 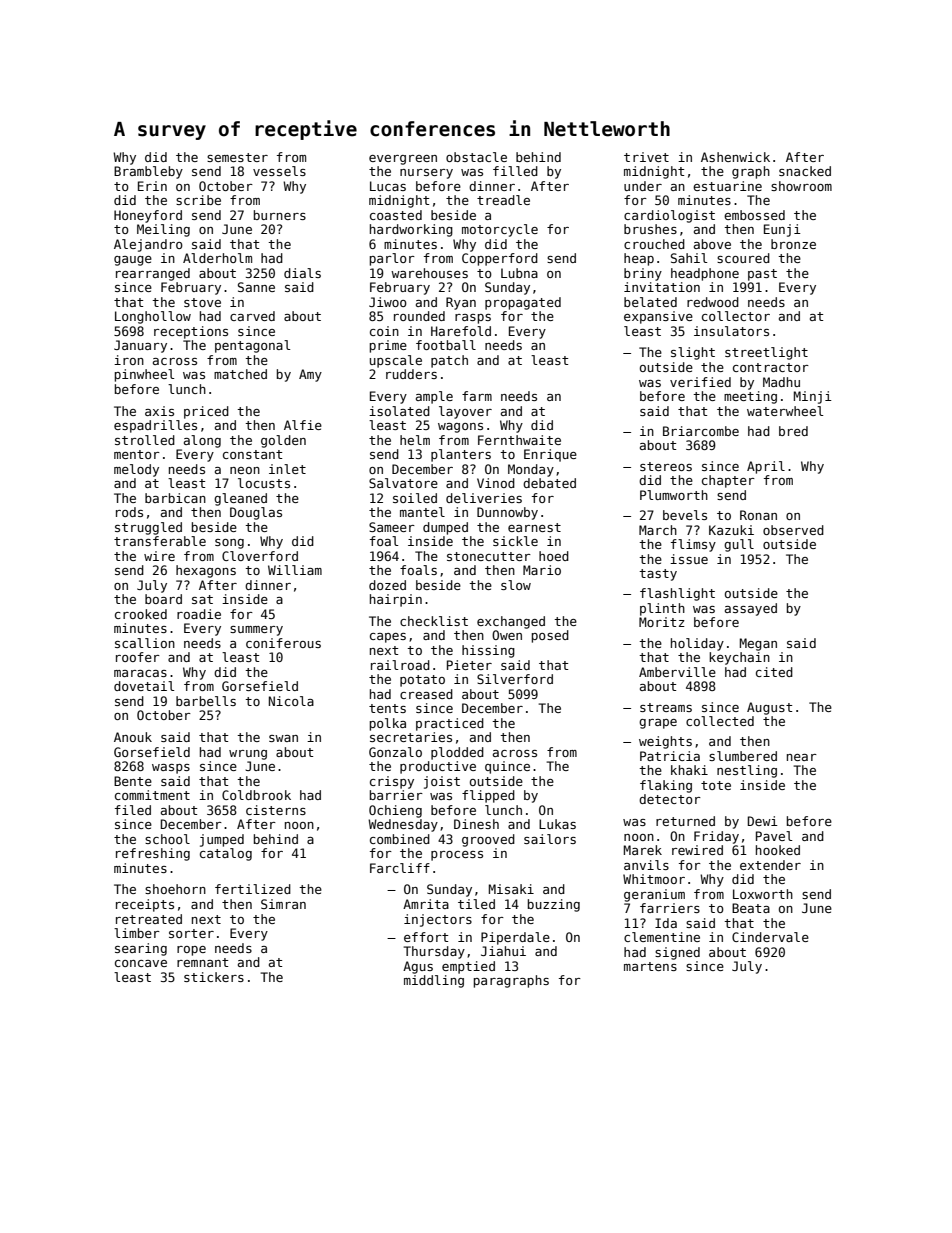 I want to click on hardworking, so click(x=411, y=230).
